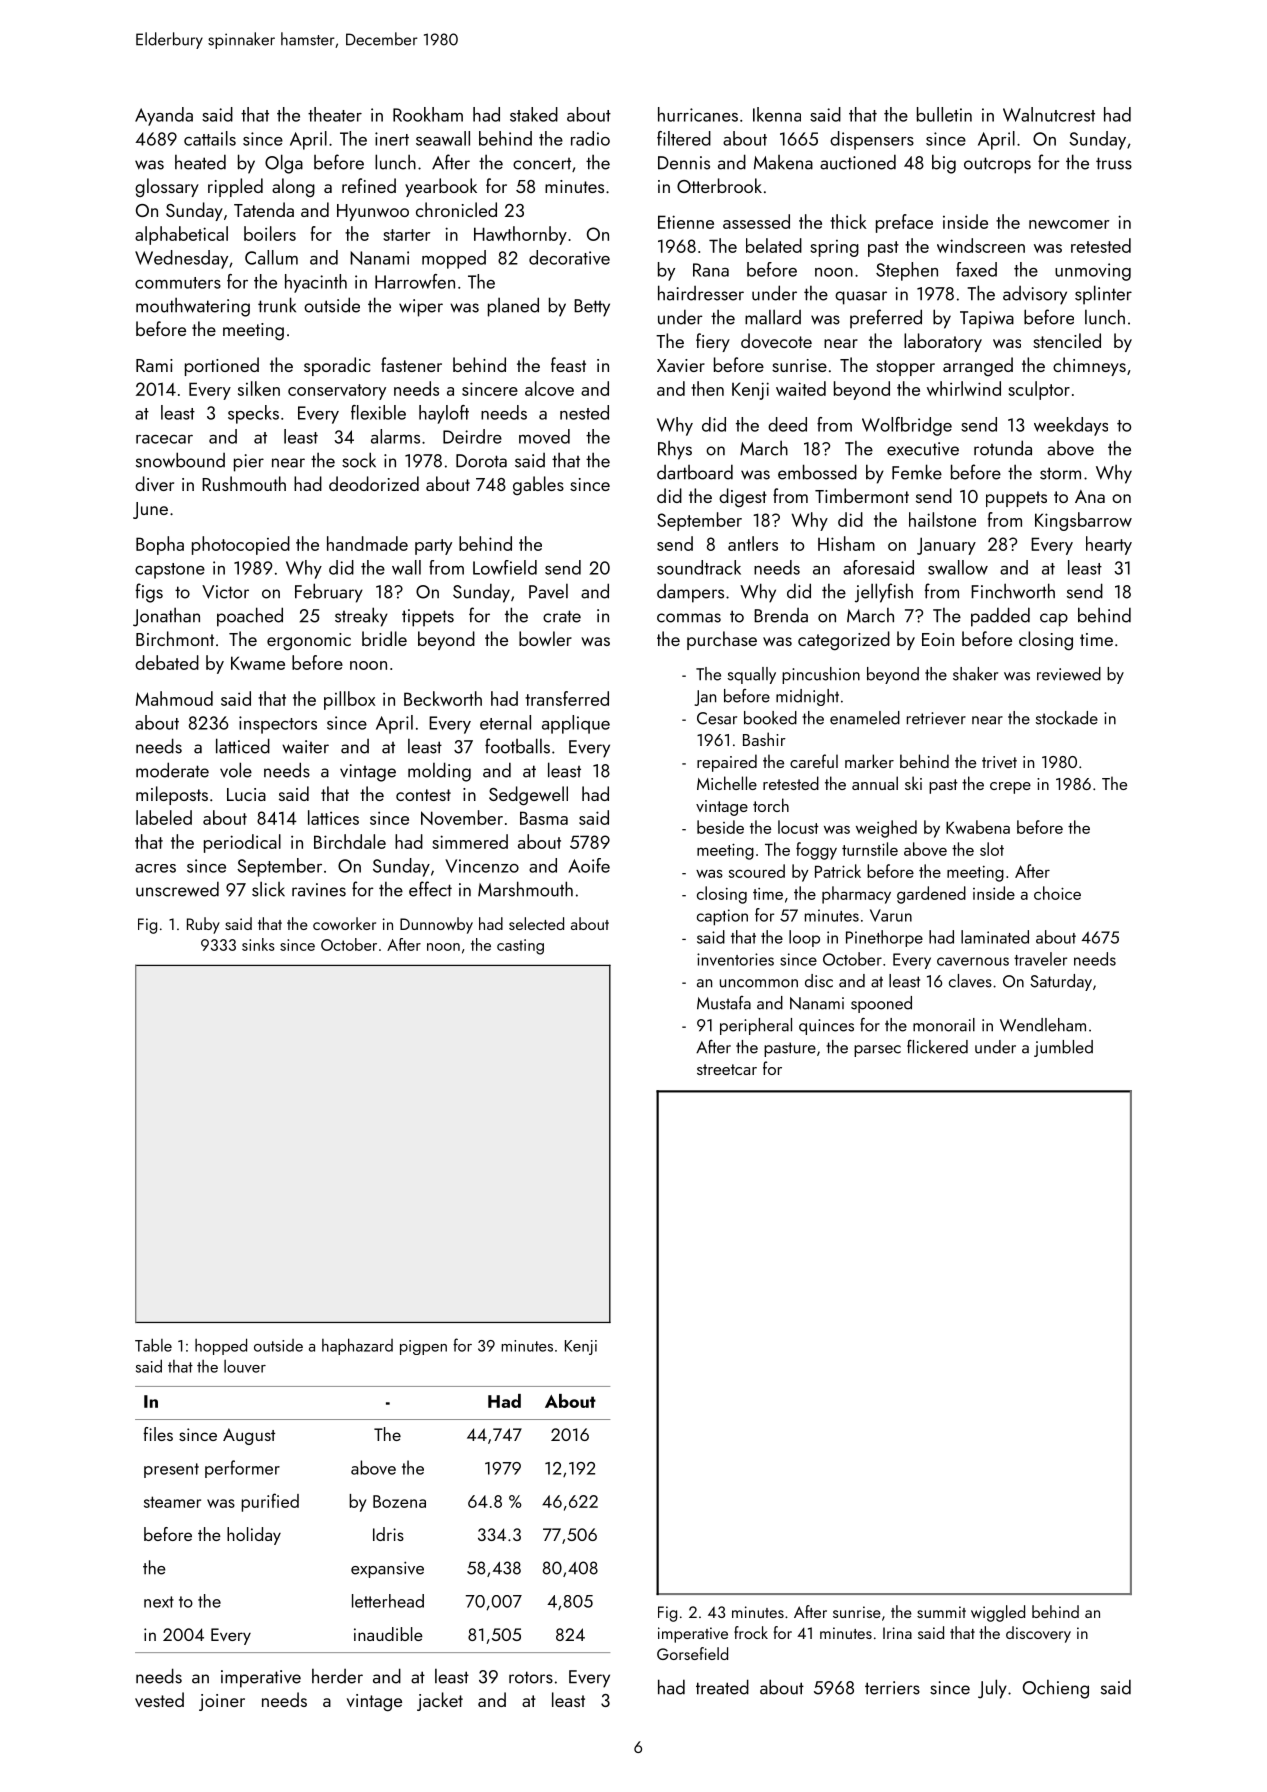 This document has width=1267, height=1792. Describe the element at coordinates (1114, 163) in the document. I see `truss` at that location.
